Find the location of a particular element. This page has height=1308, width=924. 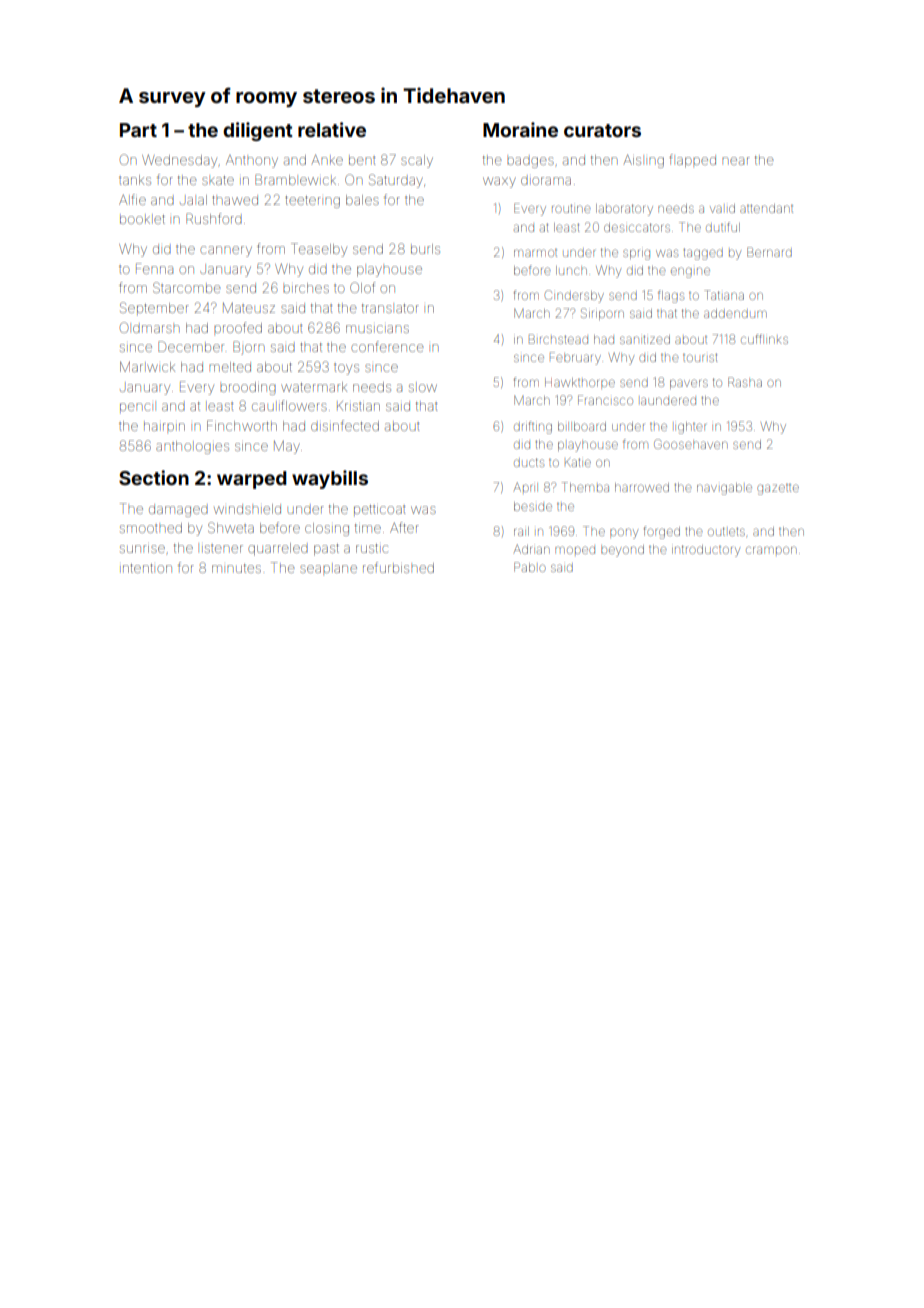

After is located at coordinates (404, 527).
